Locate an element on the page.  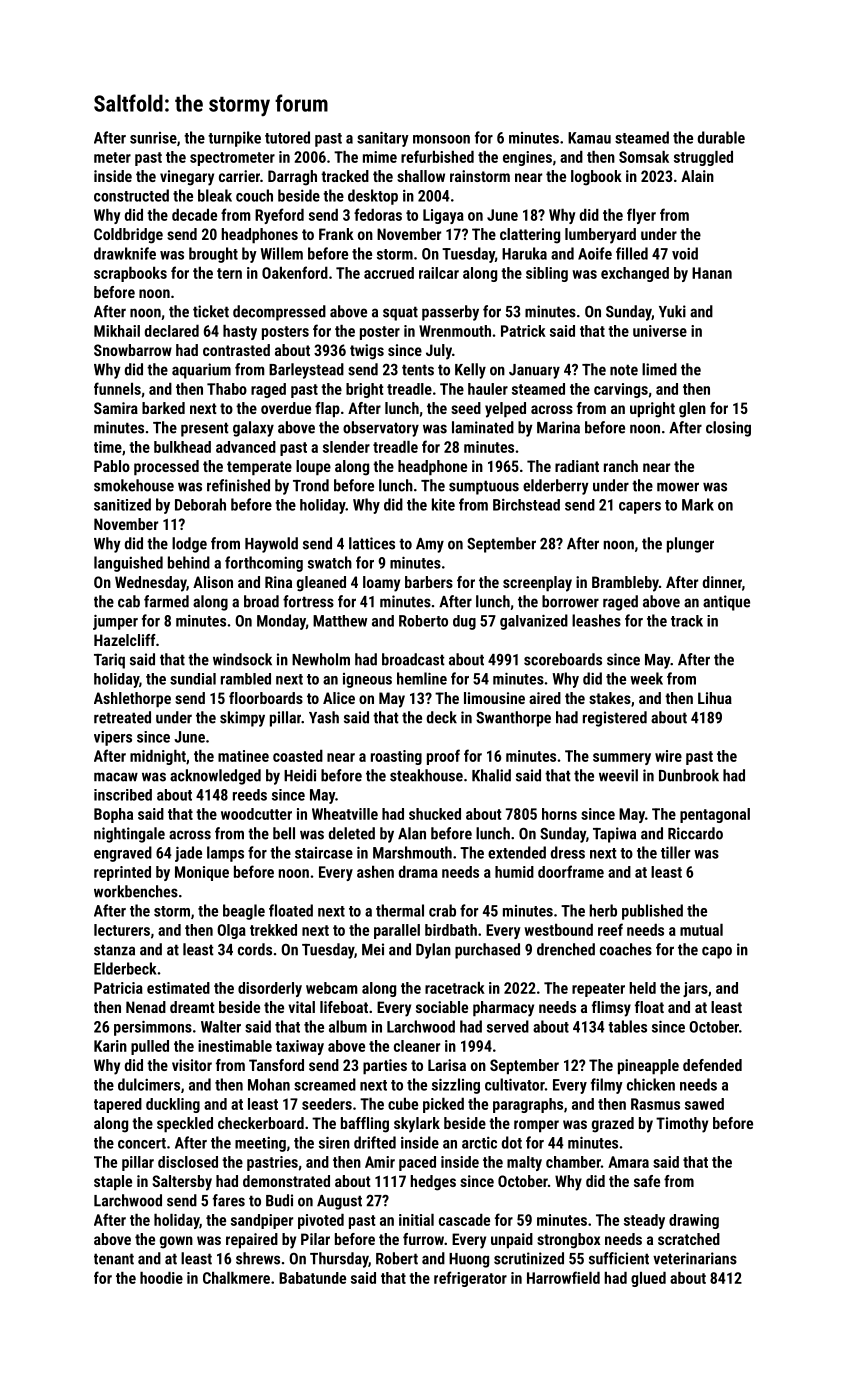
limed is located at coordinates (659, 369).
